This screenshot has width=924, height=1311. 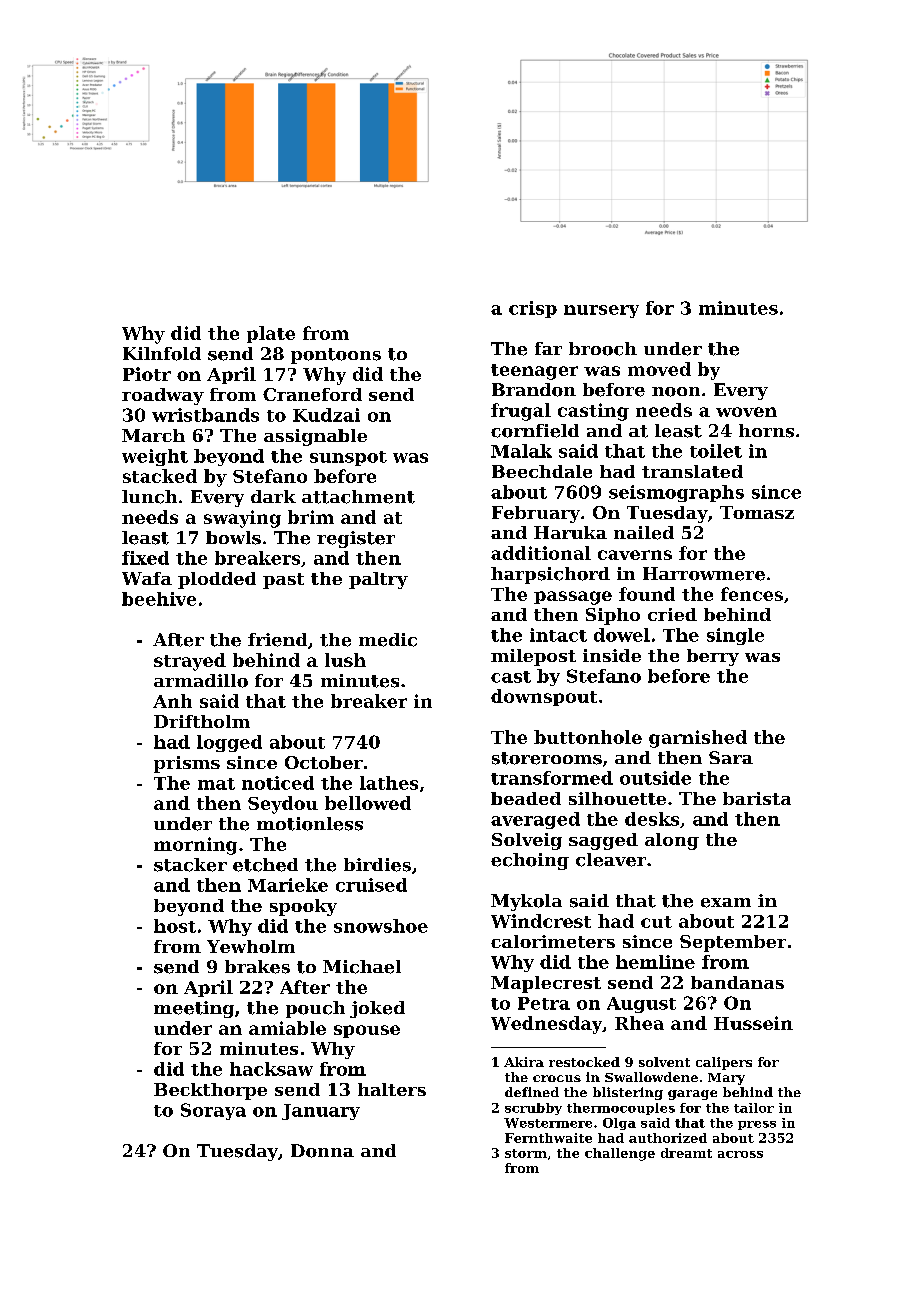 What do you see at coordinates (527, 841) in the screenshot?
I see `Solveig` at bounding box center [527, 841].
